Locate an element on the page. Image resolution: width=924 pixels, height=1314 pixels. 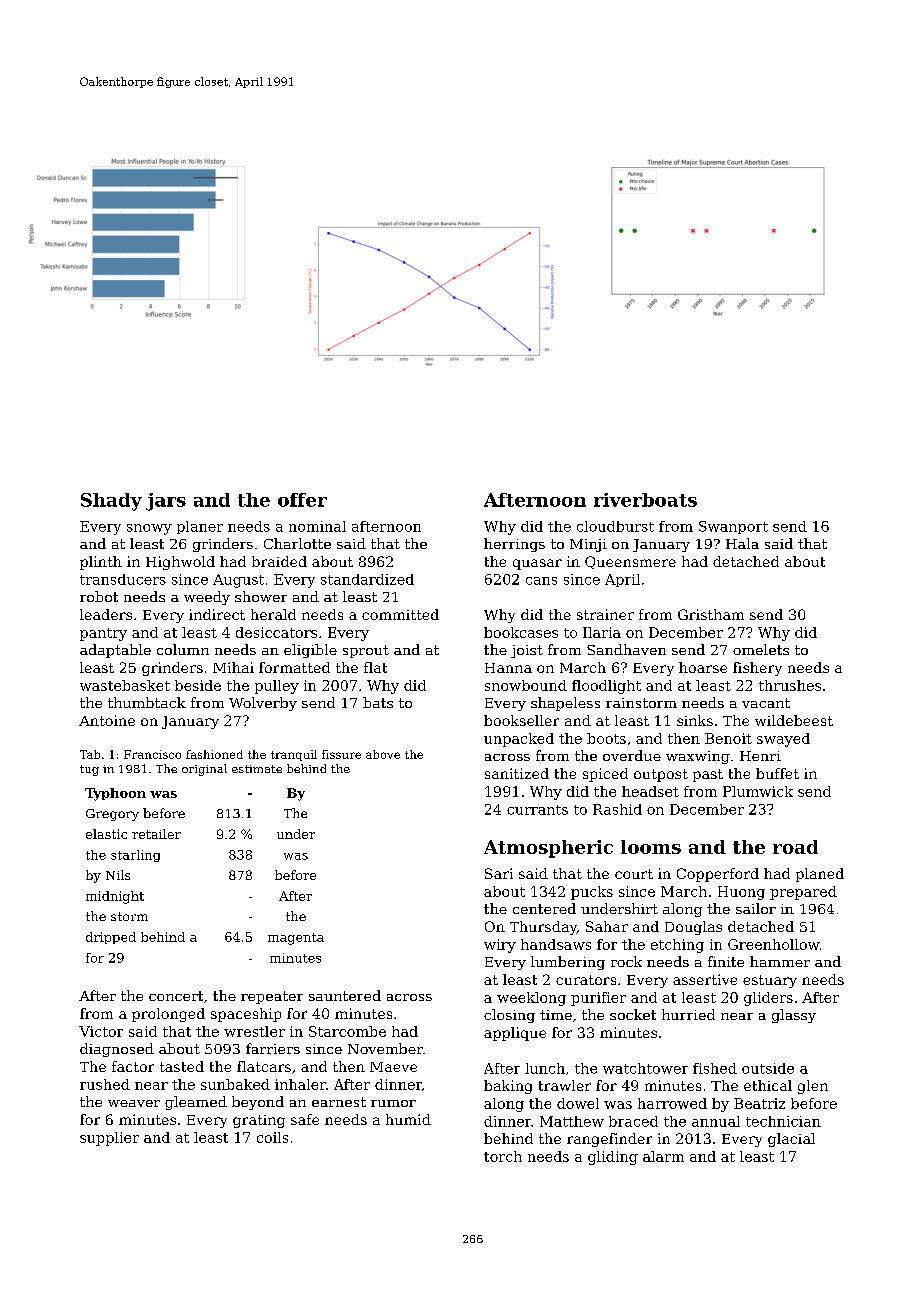
glacial is located at coordinates (791, 1140).
